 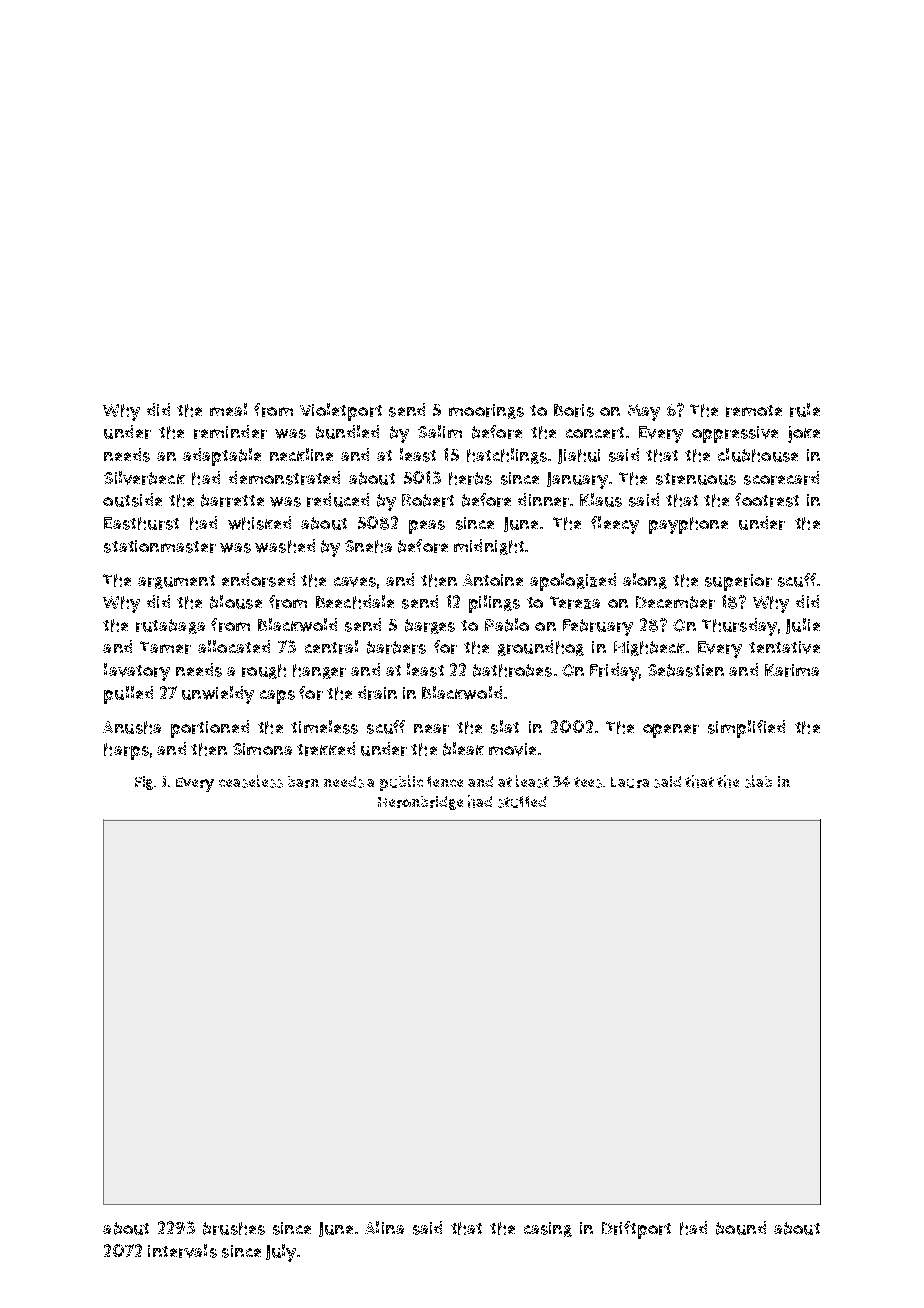 What do you see at coordinates (636, 1230) in the screenshot?
I see `Driftport` at bounding box center [636, 1230].
